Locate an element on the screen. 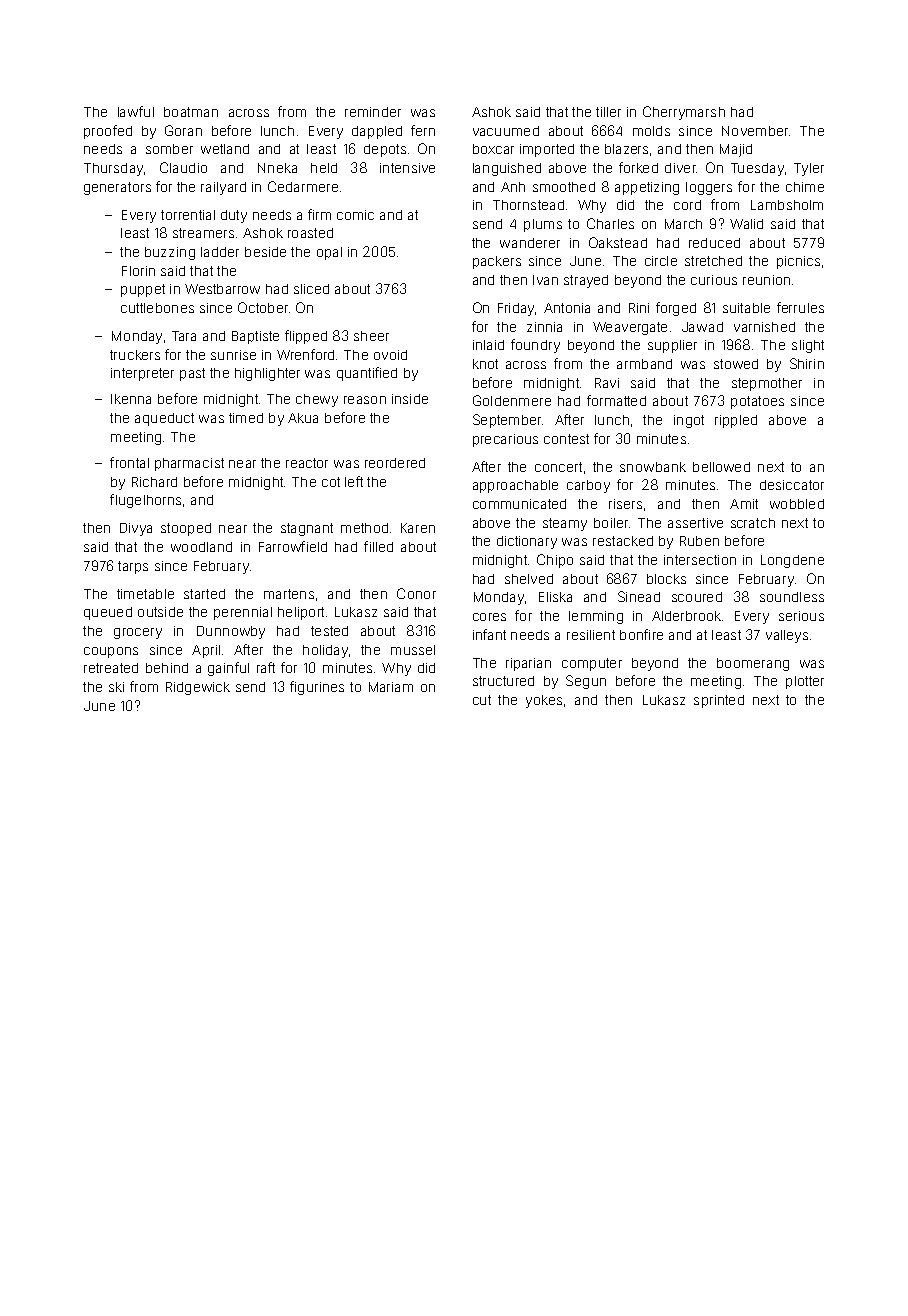 The width and height of the screenshot is (908, 1316). sprinted is located at coordinates (719, 701).
